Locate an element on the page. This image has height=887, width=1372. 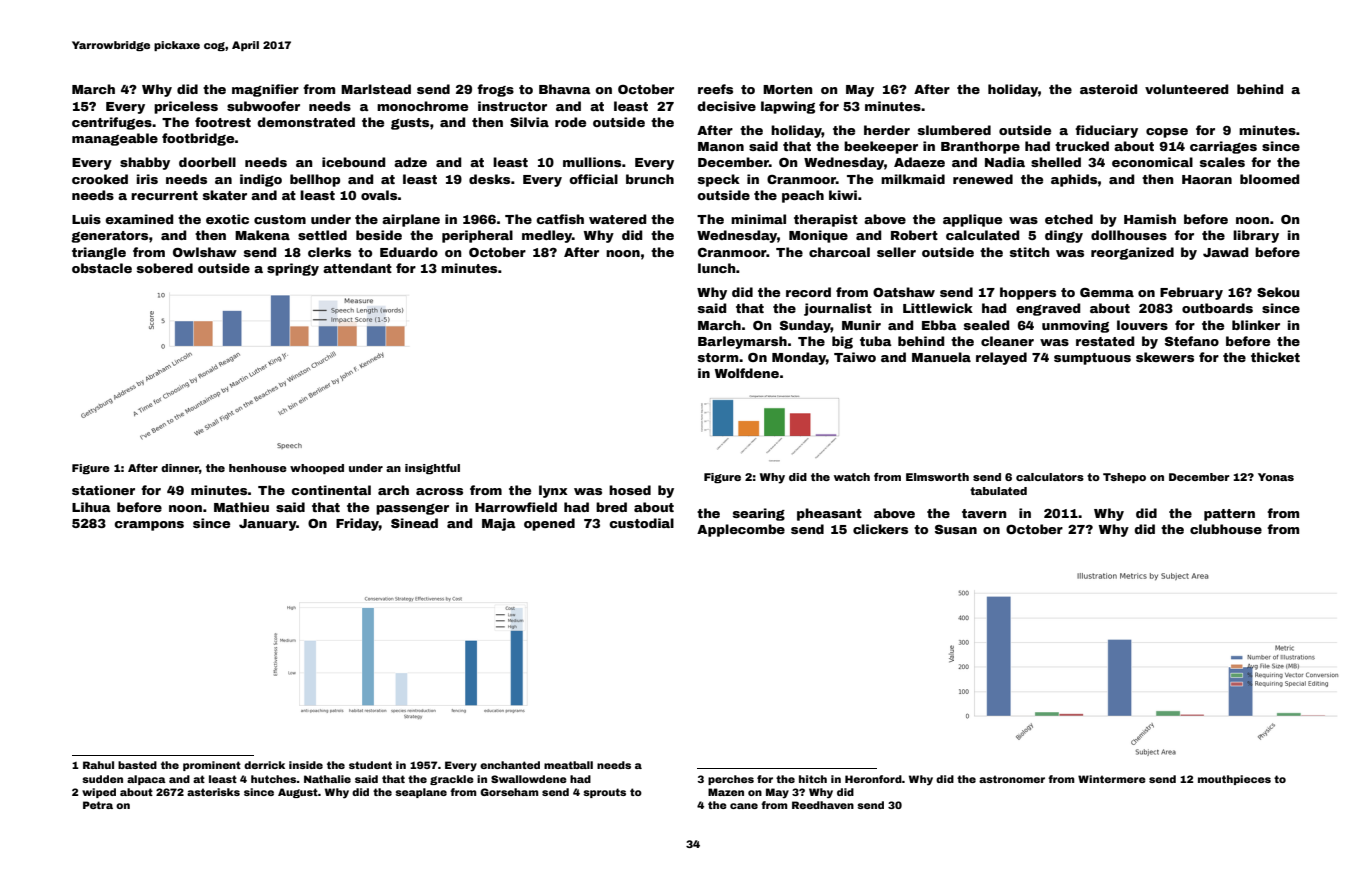
Marlstead is located at coordinates (376, 89).
